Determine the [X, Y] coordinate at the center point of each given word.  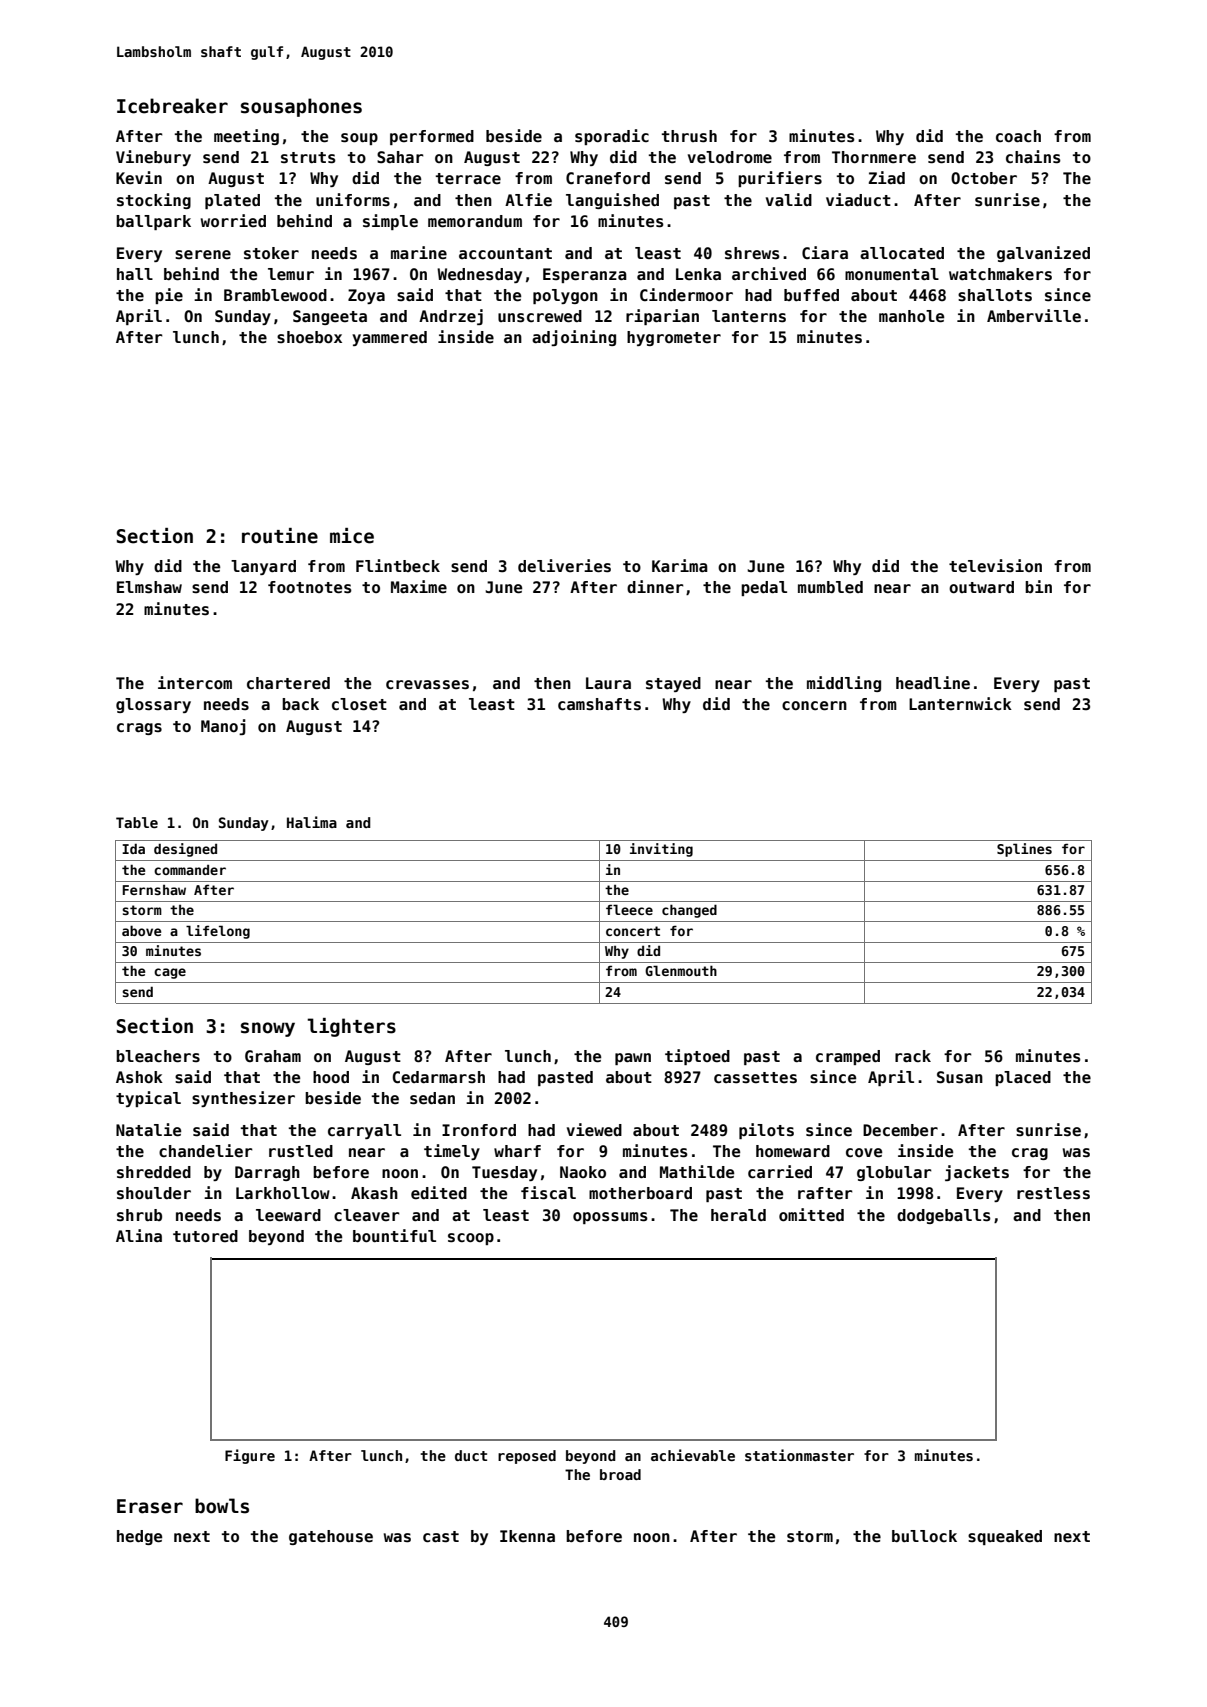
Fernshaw [154, 890]
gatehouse [331, 1537]
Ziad [887, 177]
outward [981, 587]
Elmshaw [149, 587]
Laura [608, 683]
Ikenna [527, 1536]
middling [844, 684]
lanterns [749, 316]
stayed [673, 684]
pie [169, 296]
